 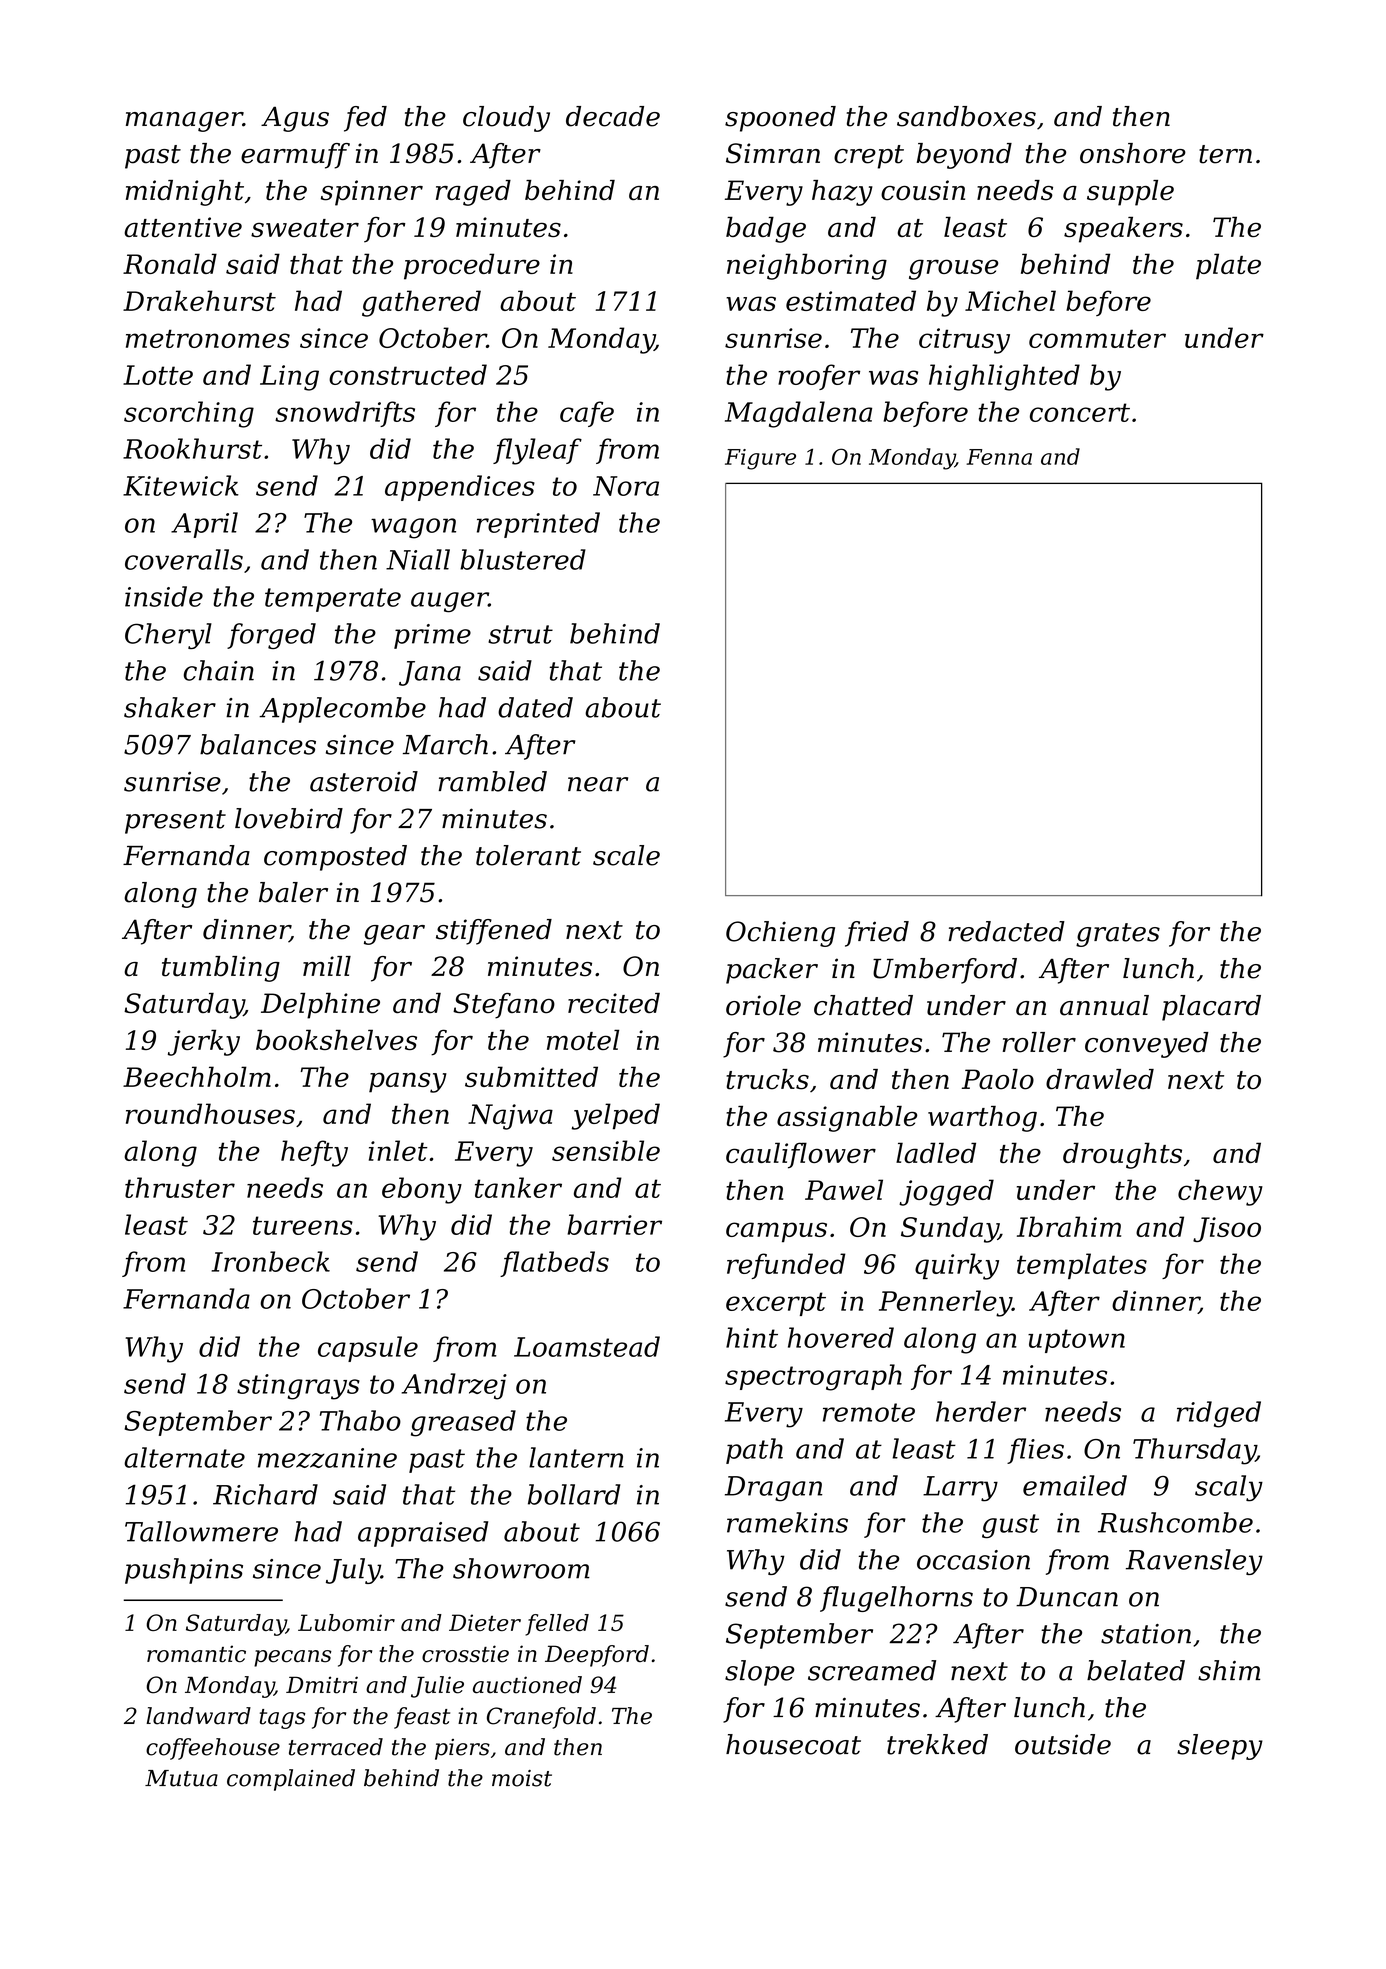 I want to click on complained, so click(x=291, y=1780).
